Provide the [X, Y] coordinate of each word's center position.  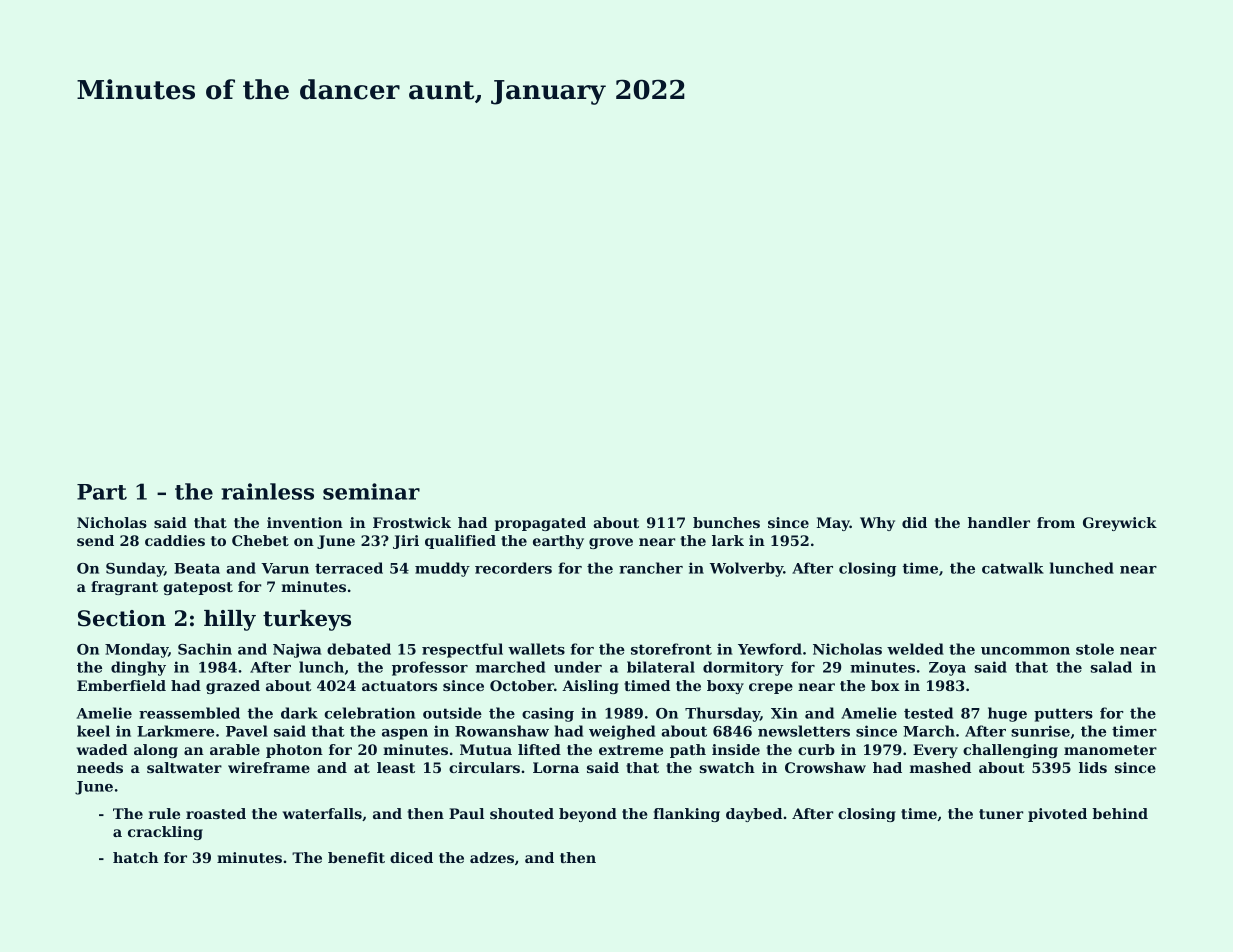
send [95, 540]
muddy [442, 569]
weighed [622, 732]
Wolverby [746, 569]
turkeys [307, 620]
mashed [940, 767]
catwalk [1013, 568]
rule [164, 813]
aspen [405, 734]
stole [1095, 649]
